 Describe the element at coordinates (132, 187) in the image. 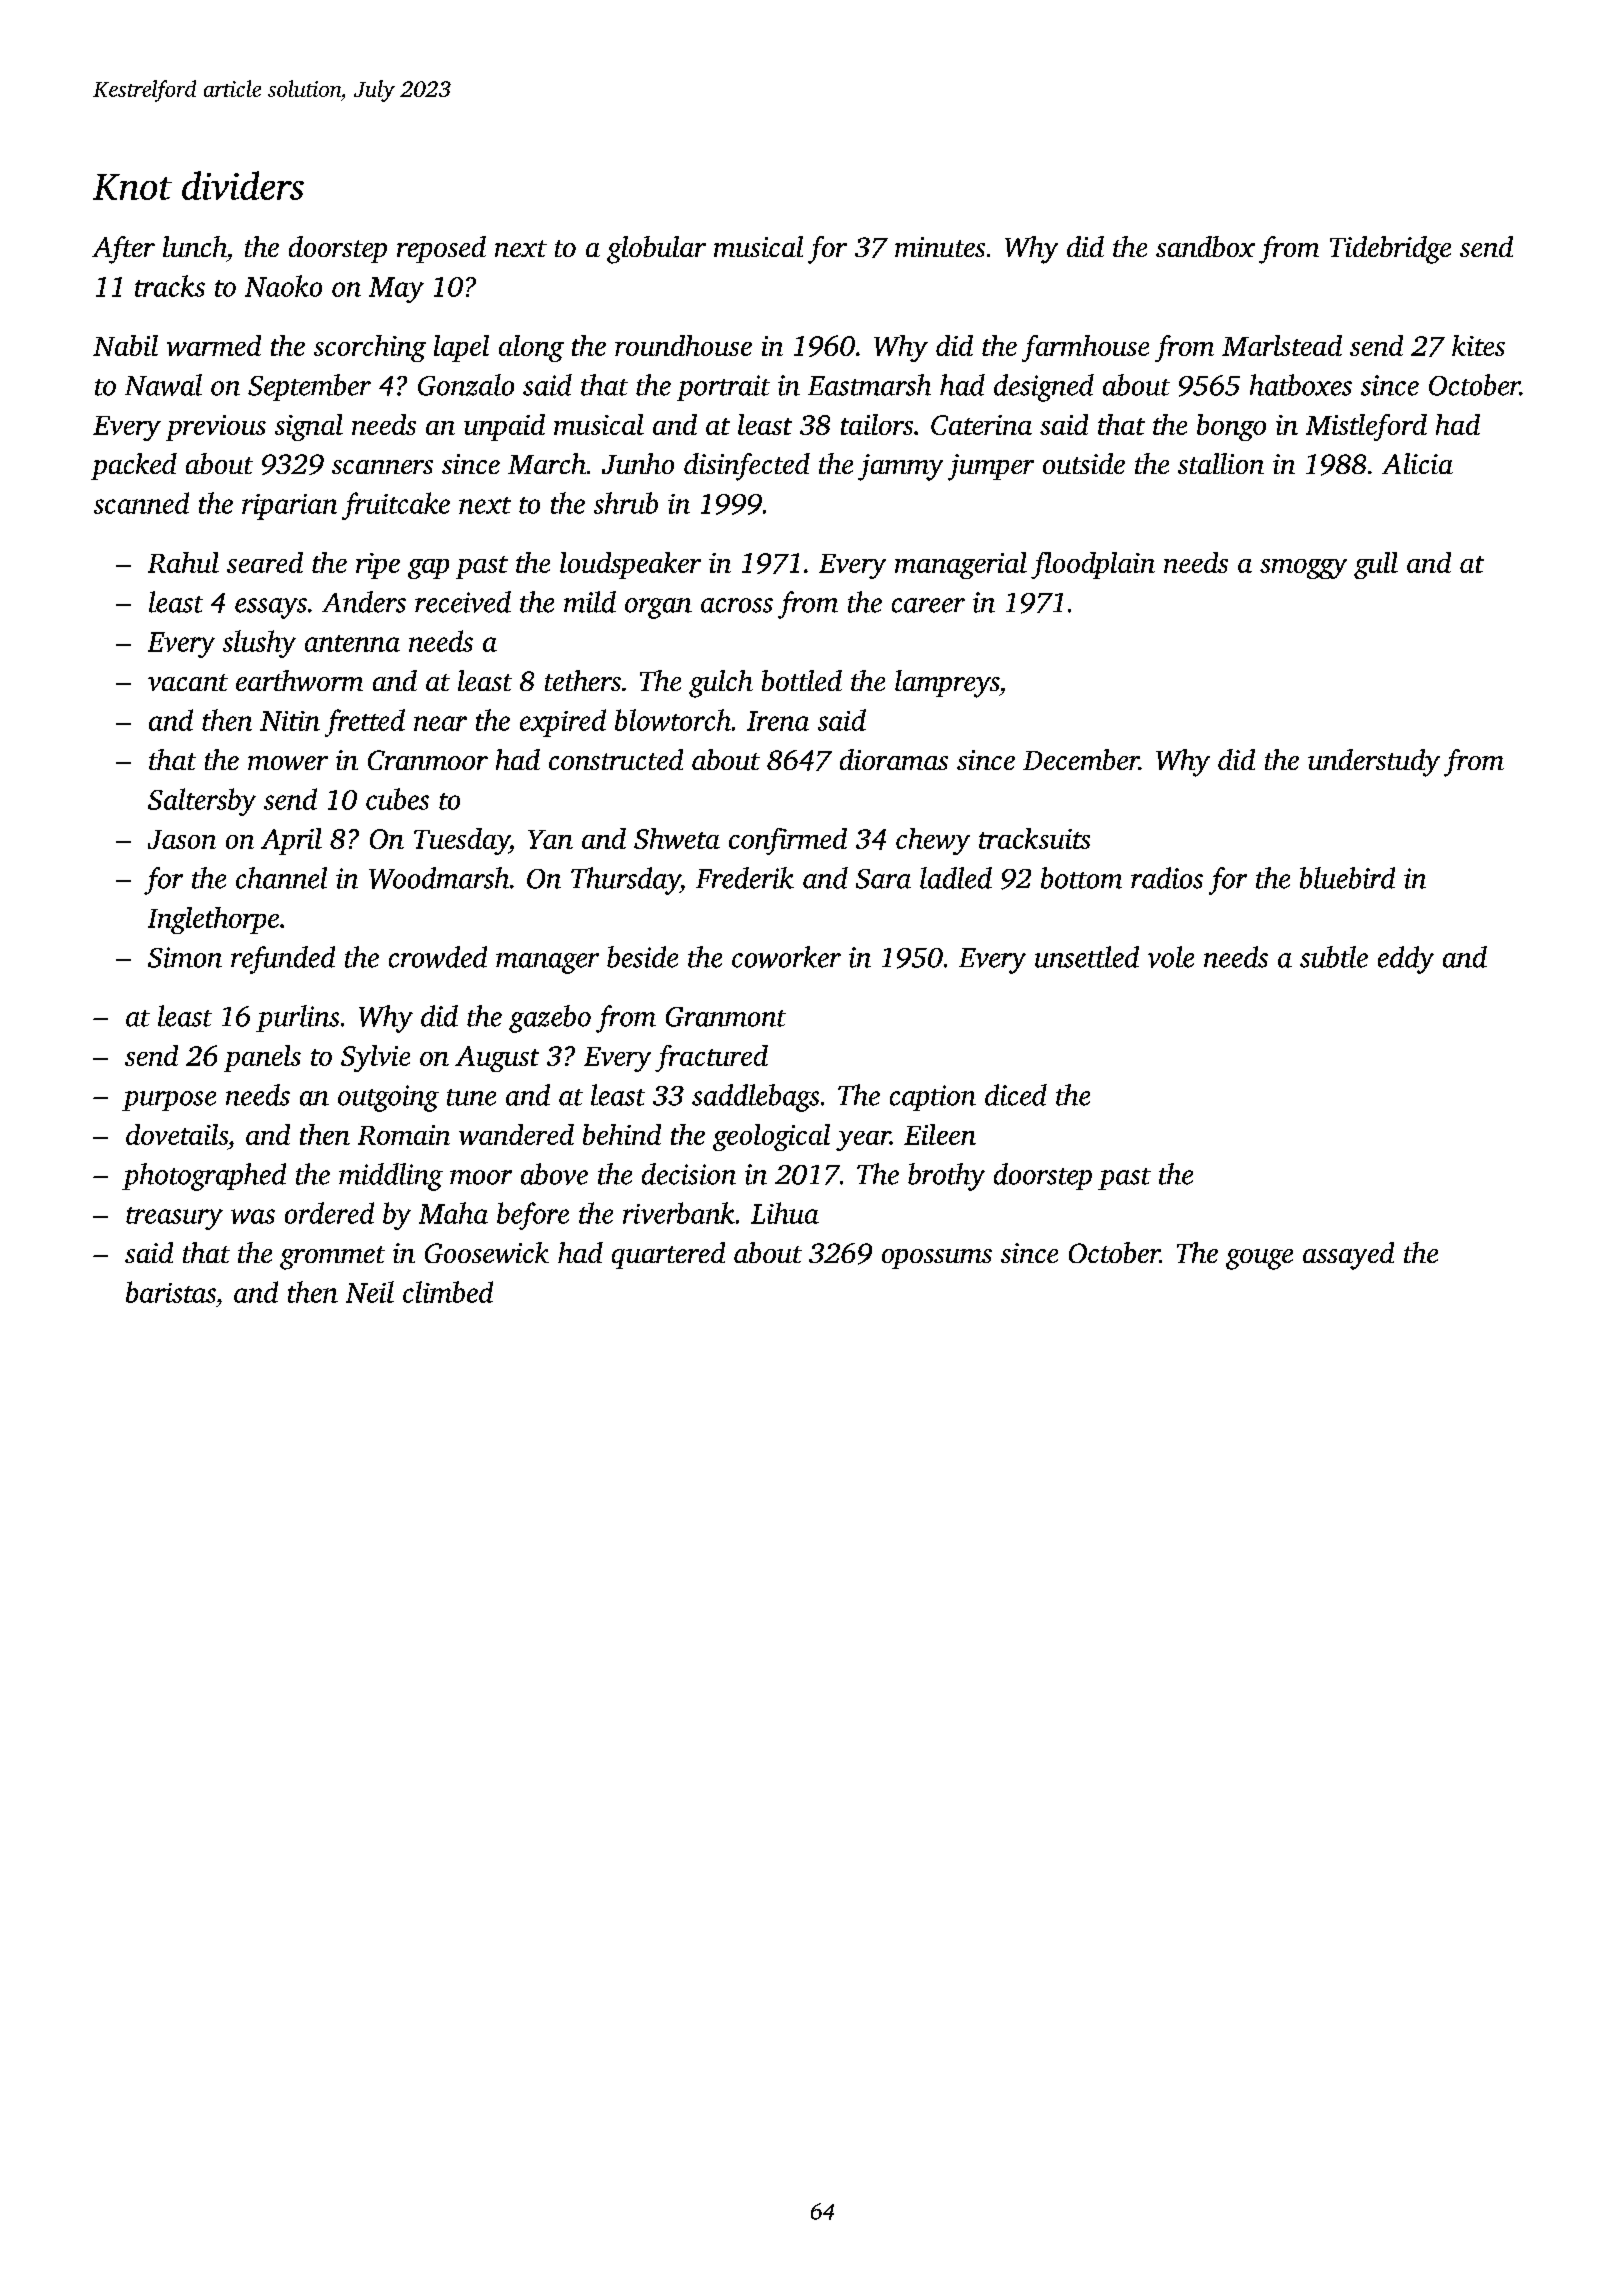

I see `Knot` at that location.
